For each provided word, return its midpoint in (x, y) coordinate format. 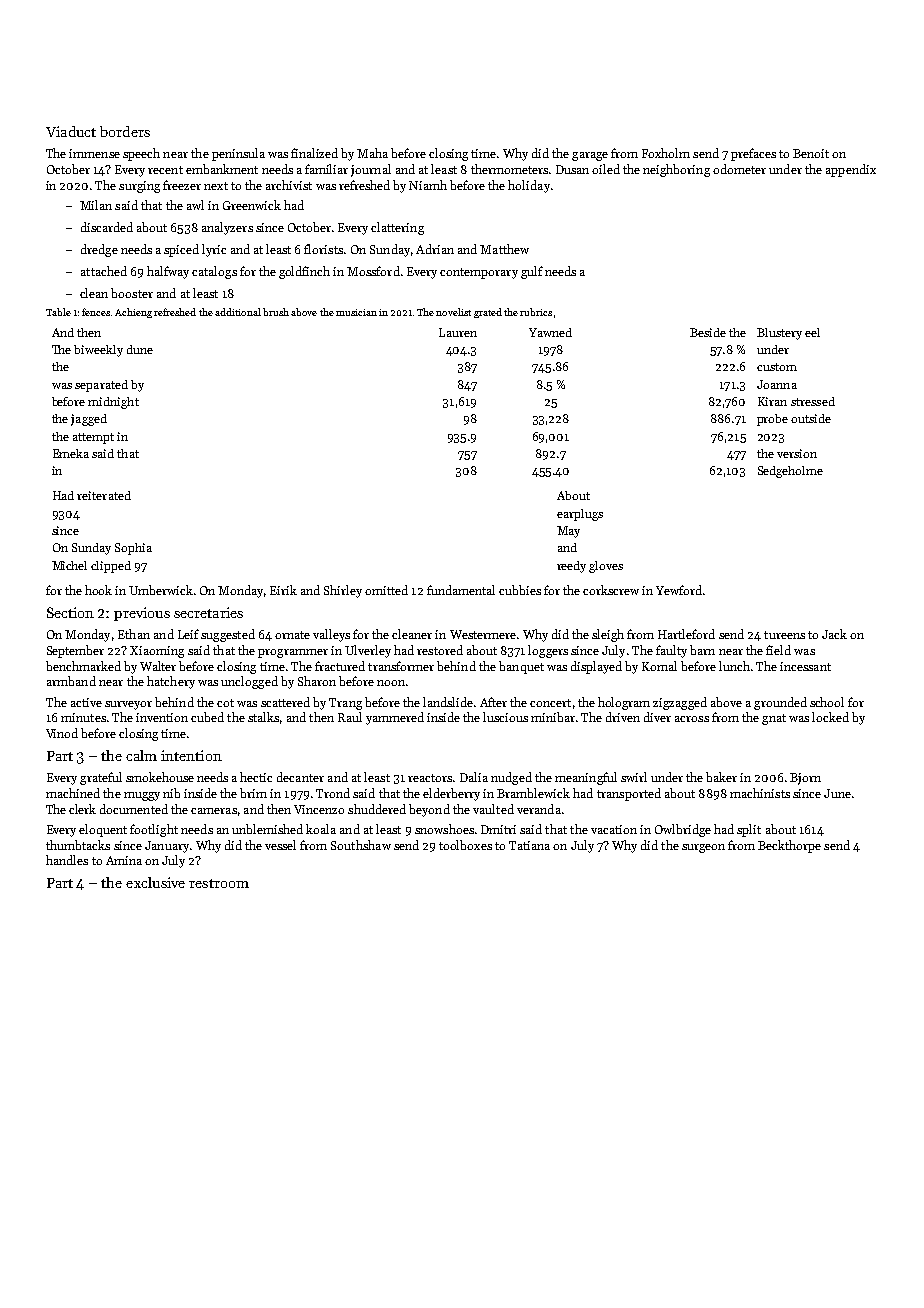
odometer (739, 169)
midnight (113, 403)
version (797, 453)
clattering (397, 228)
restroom (219, 883)
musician (356, 312)
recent (165, 170)
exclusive (155, 882)
